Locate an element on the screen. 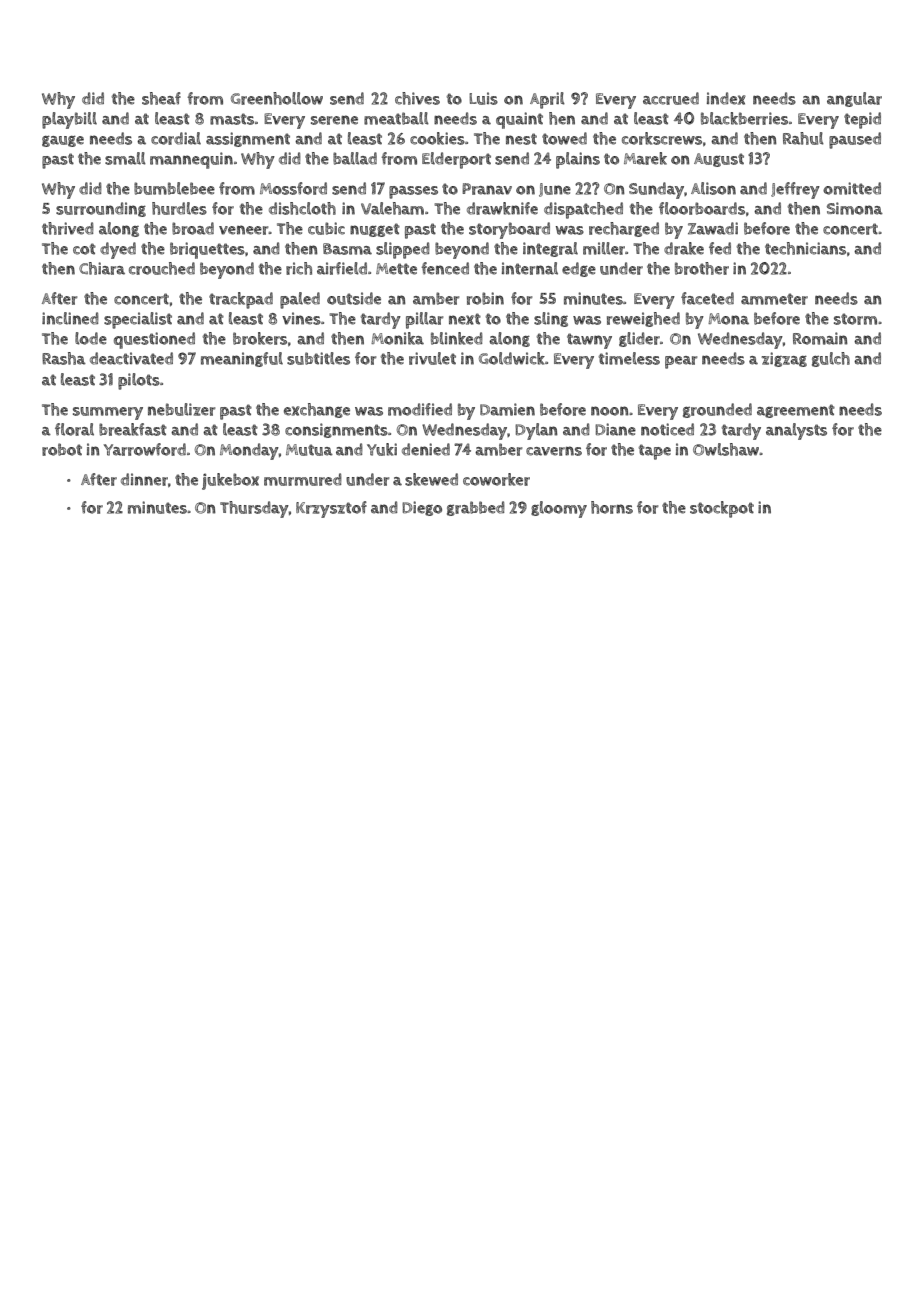 Image resolution: width=924 pixels, height=1308 pixels. dinner is located at coordinates (144, 479).
